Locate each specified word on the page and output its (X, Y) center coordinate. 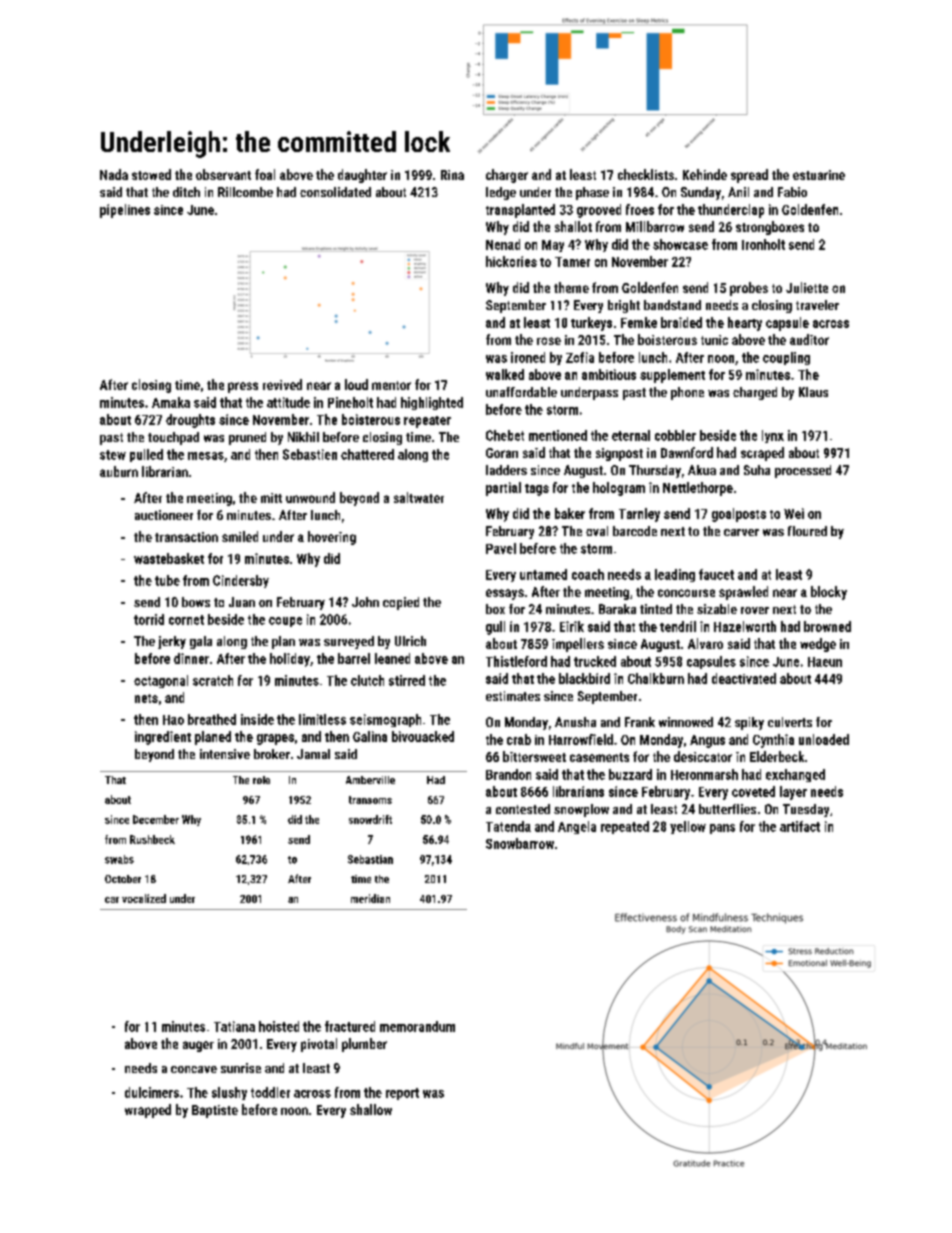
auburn (119, 471)
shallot (573, 226)
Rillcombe (245, 192)
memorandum (417, 1026)
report (402, 1094)
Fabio (792, 192)
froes (640, 209)
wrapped (148, 1111)
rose (549, 341)
